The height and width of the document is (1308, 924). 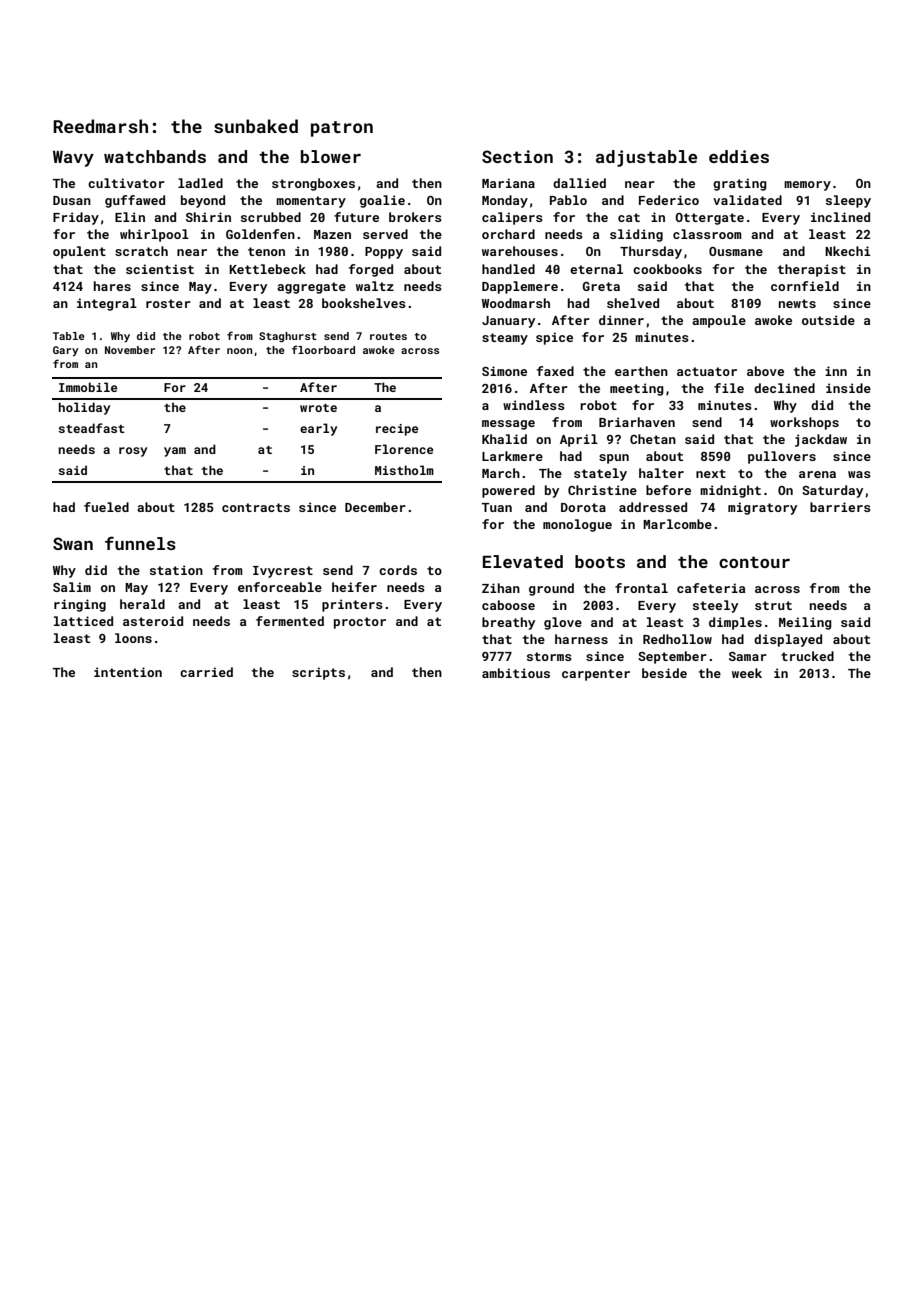 I want to click on Immobile, so click(x=88, y=387).
